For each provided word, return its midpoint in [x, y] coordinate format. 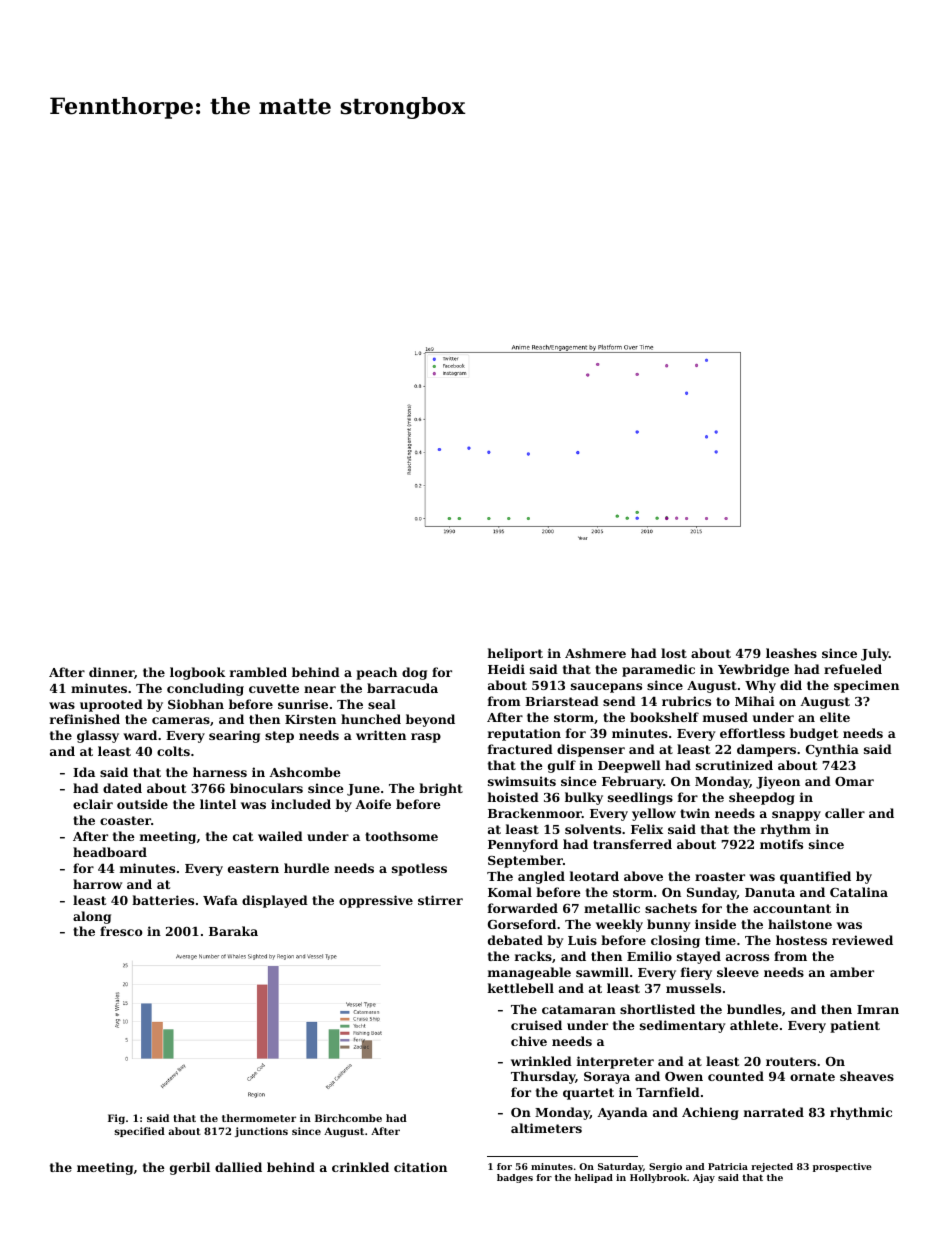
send [619, 701]
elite [835, 717]
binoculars [266, 788]
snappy [796, 816]
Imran [878, 1009]
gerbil [190, 1168]
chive [529, 1041]
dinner [111, 672]
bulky [584, 798]
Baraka [233, 931]
